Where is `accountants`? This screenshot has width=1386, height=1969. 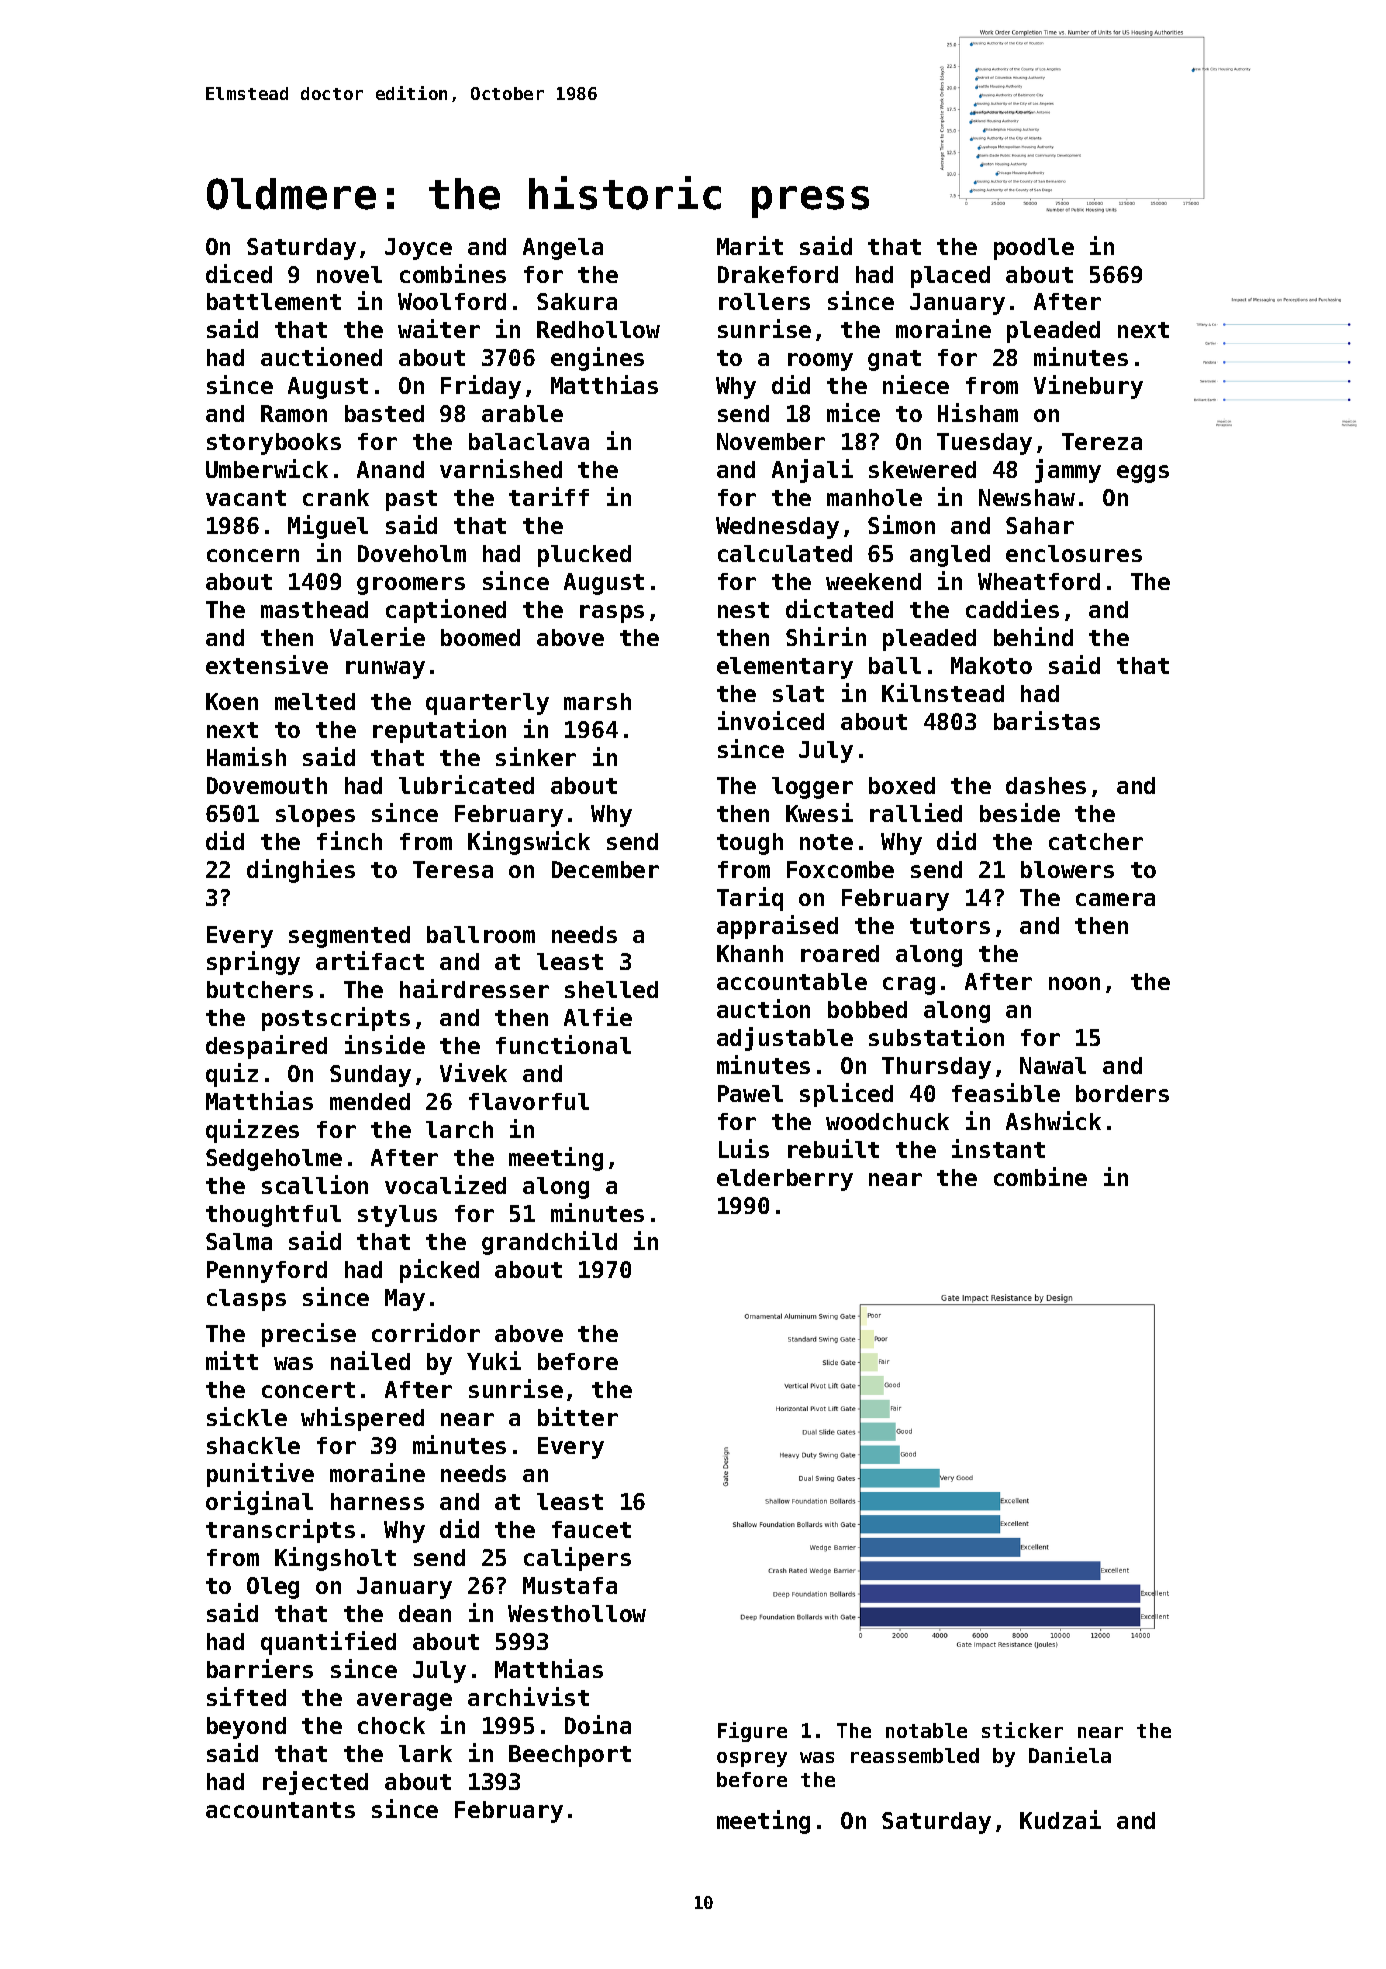 accountants is located at coordinates (280, 1810).
